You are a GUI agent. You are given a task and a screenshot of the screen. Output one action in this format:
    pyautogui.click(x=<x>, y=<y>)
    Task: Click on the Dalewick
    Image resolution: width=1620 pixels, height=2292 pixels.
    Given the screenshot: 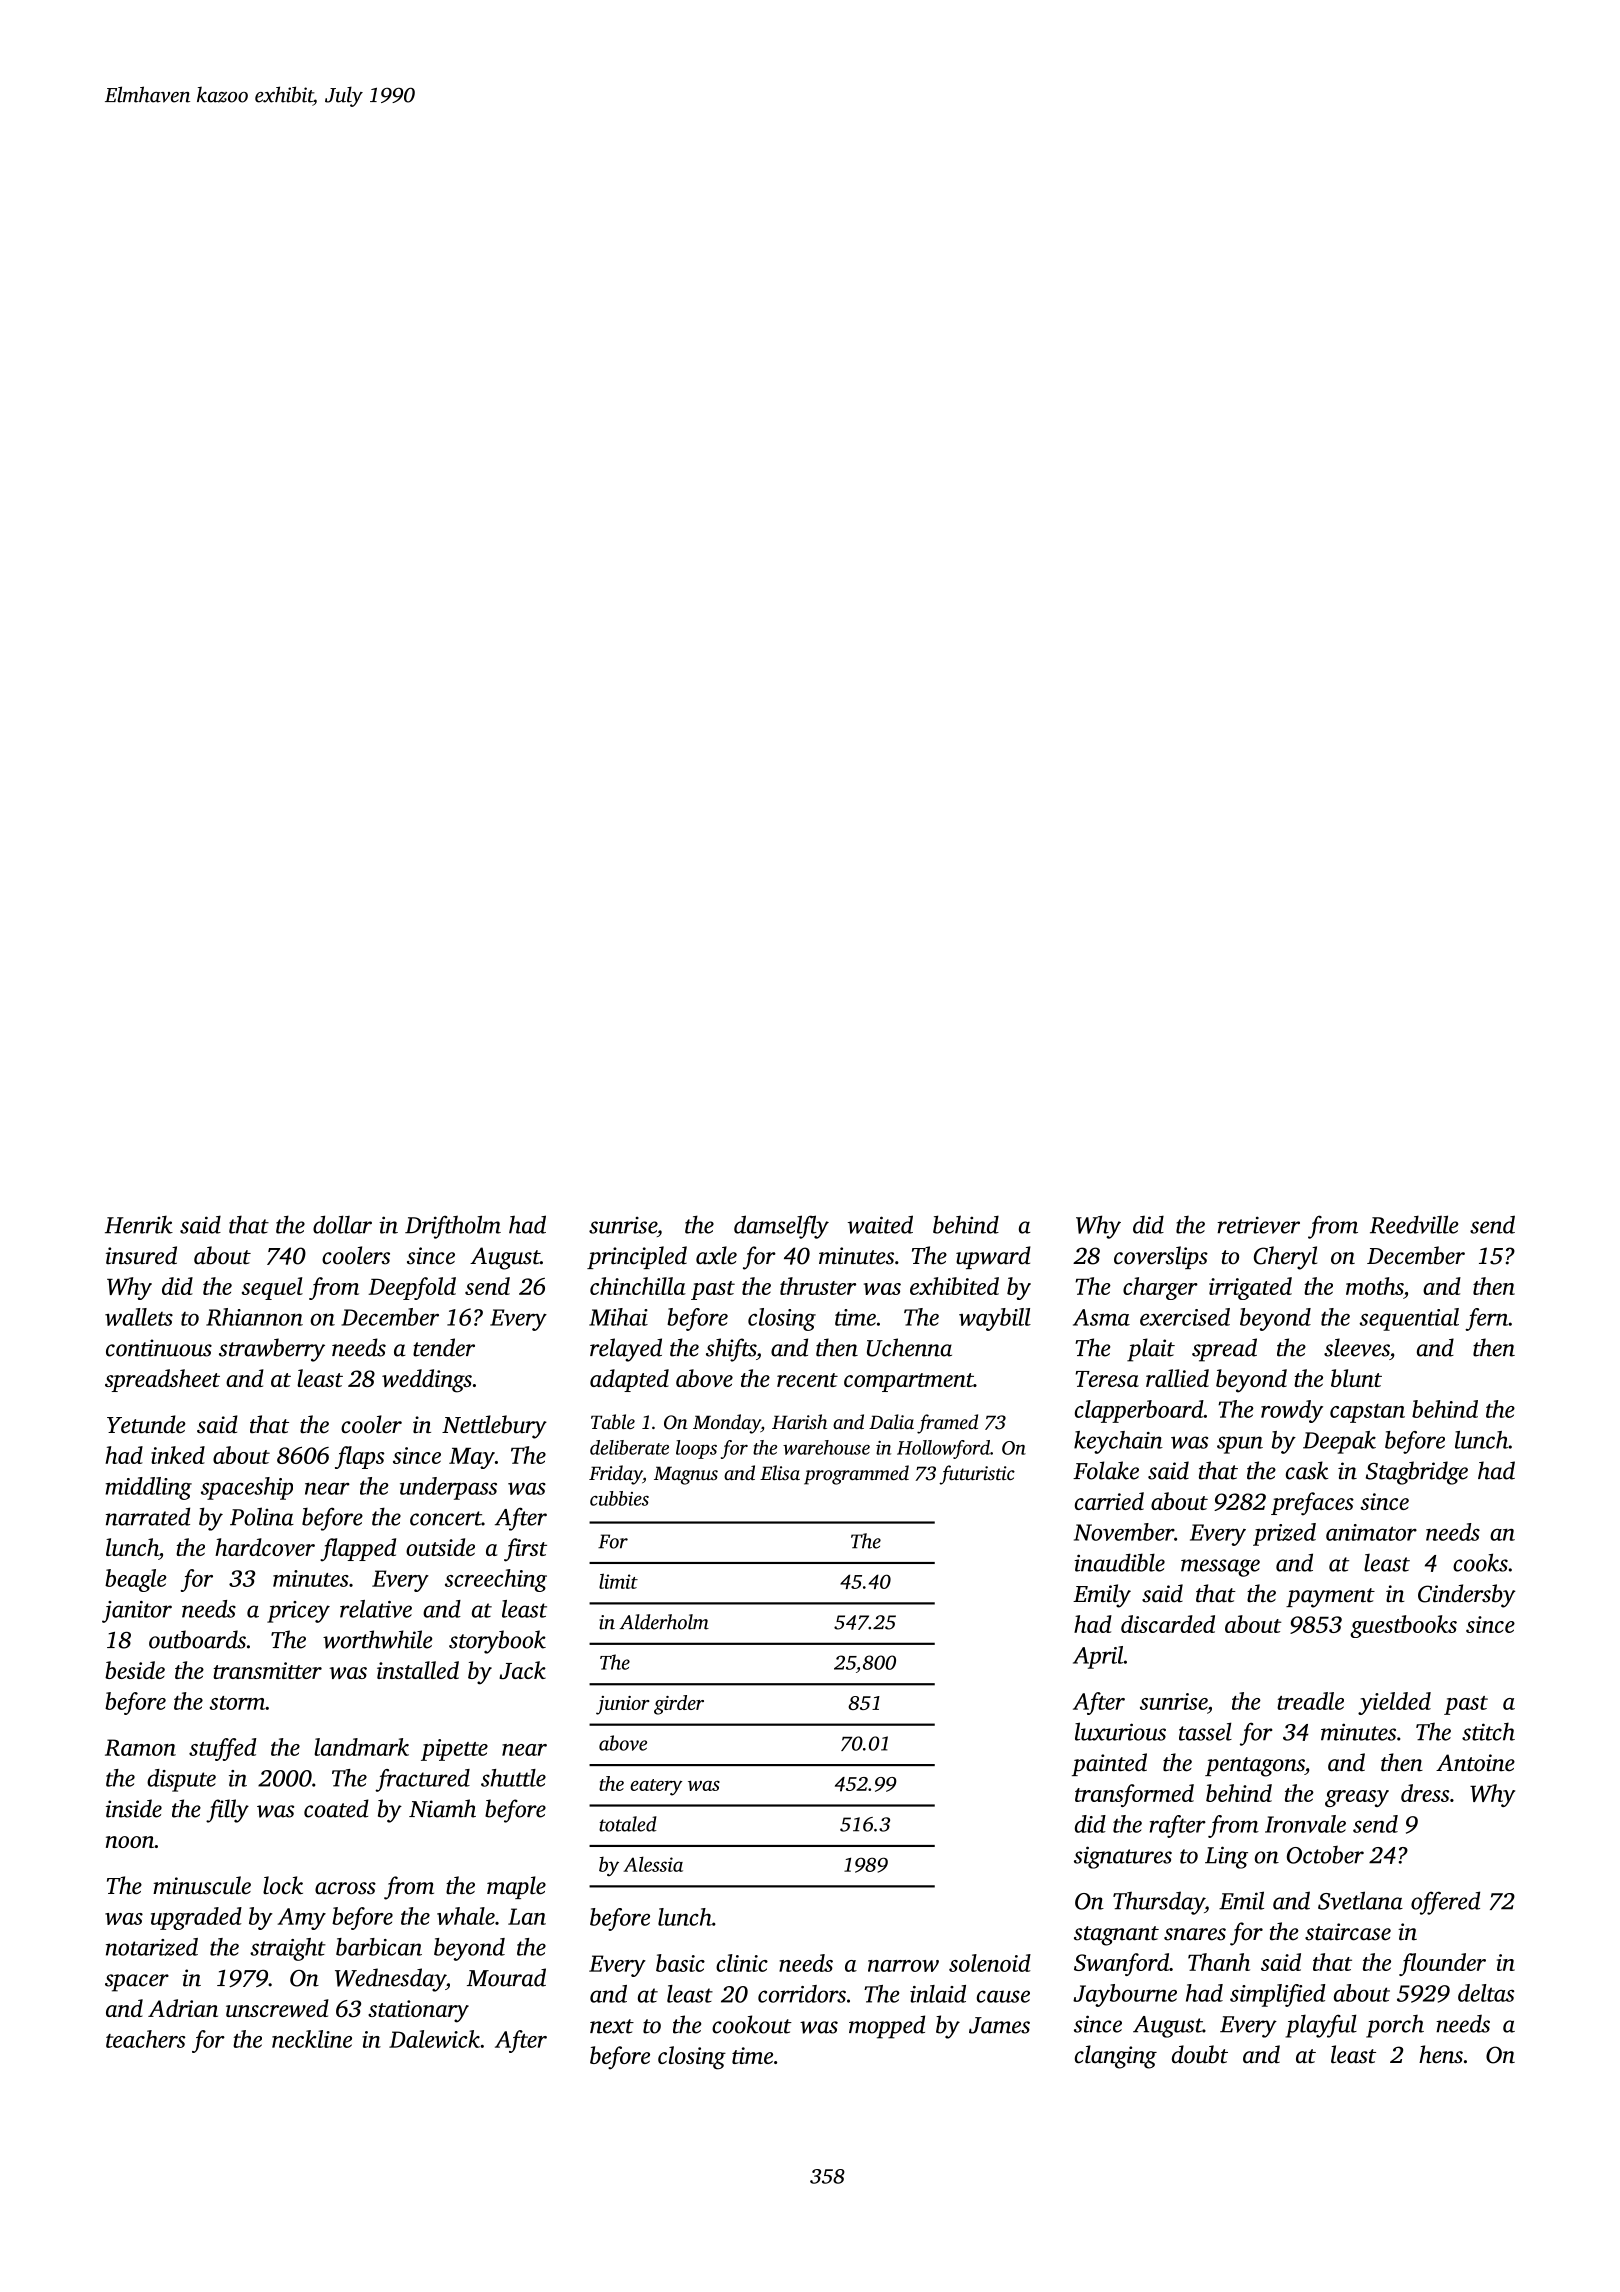 What is the action you would take?
    pyautogui.click(x=434, y=2039)
